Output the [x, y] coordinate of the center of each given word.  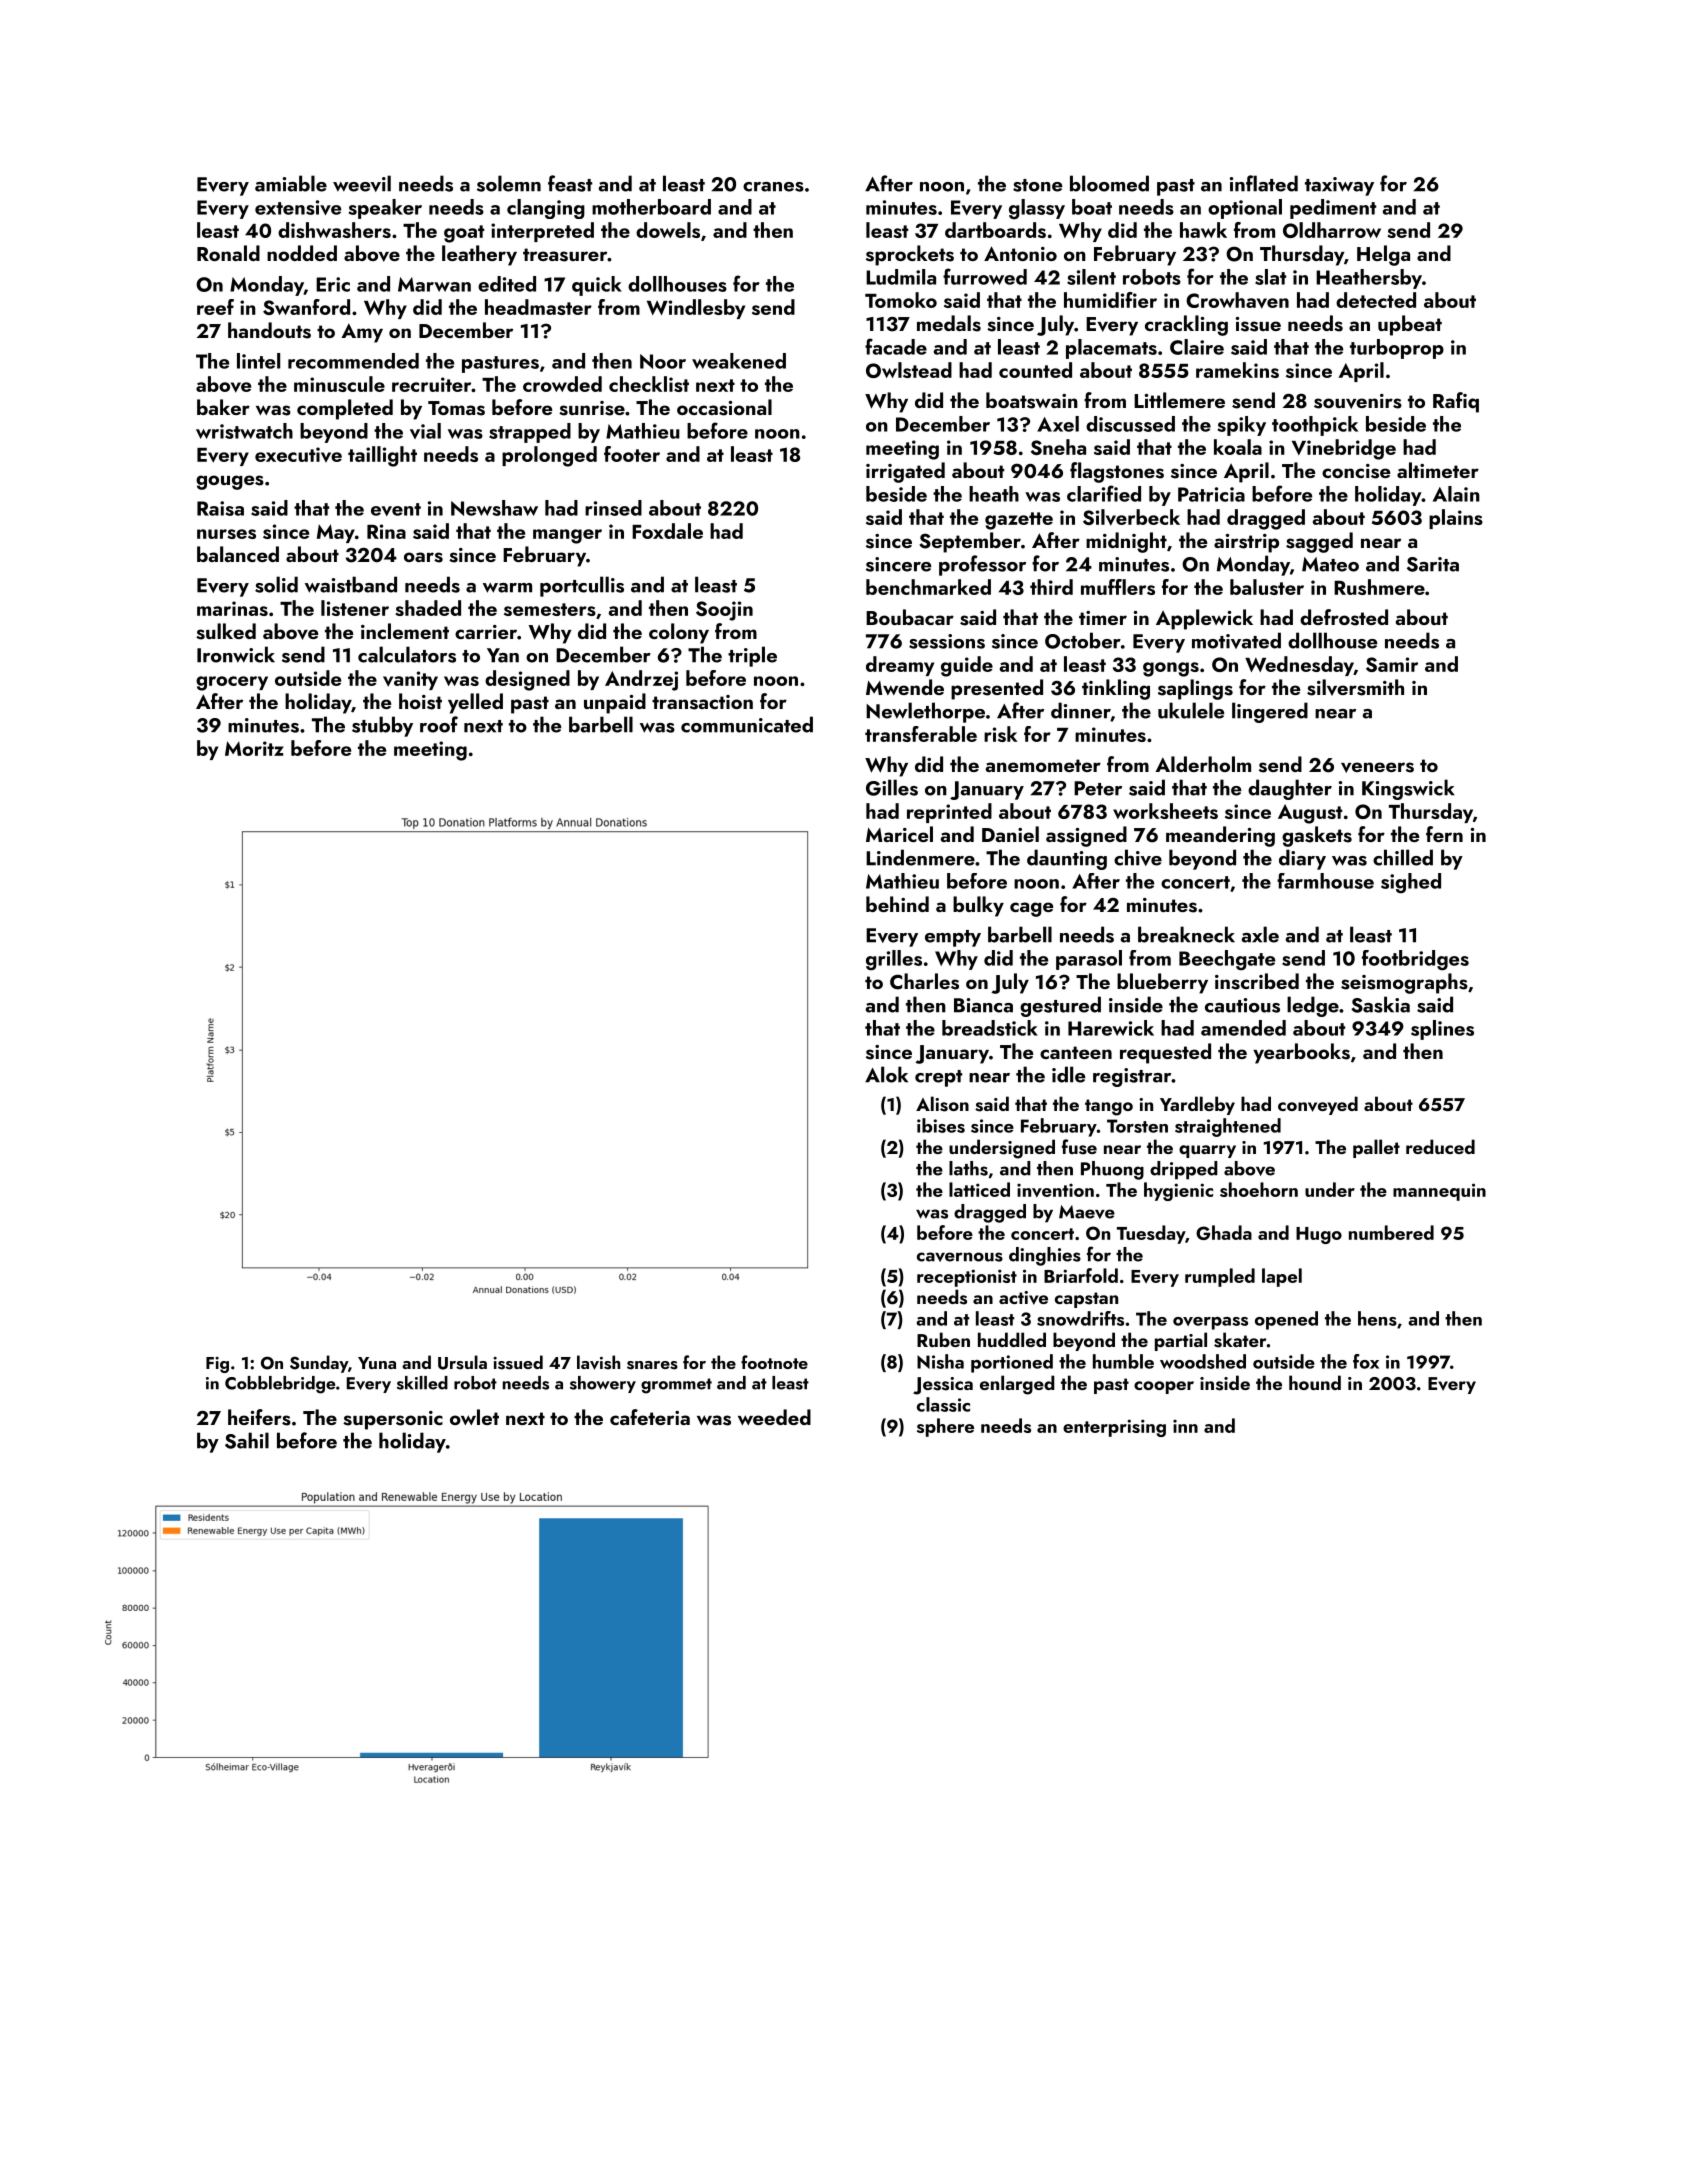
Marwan [434, 284]
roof [439, 724]
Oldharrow [1332, 230]
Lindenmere [920, 857]
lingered [1270, 712]
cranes [773, 187]
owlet [474, 1417]
